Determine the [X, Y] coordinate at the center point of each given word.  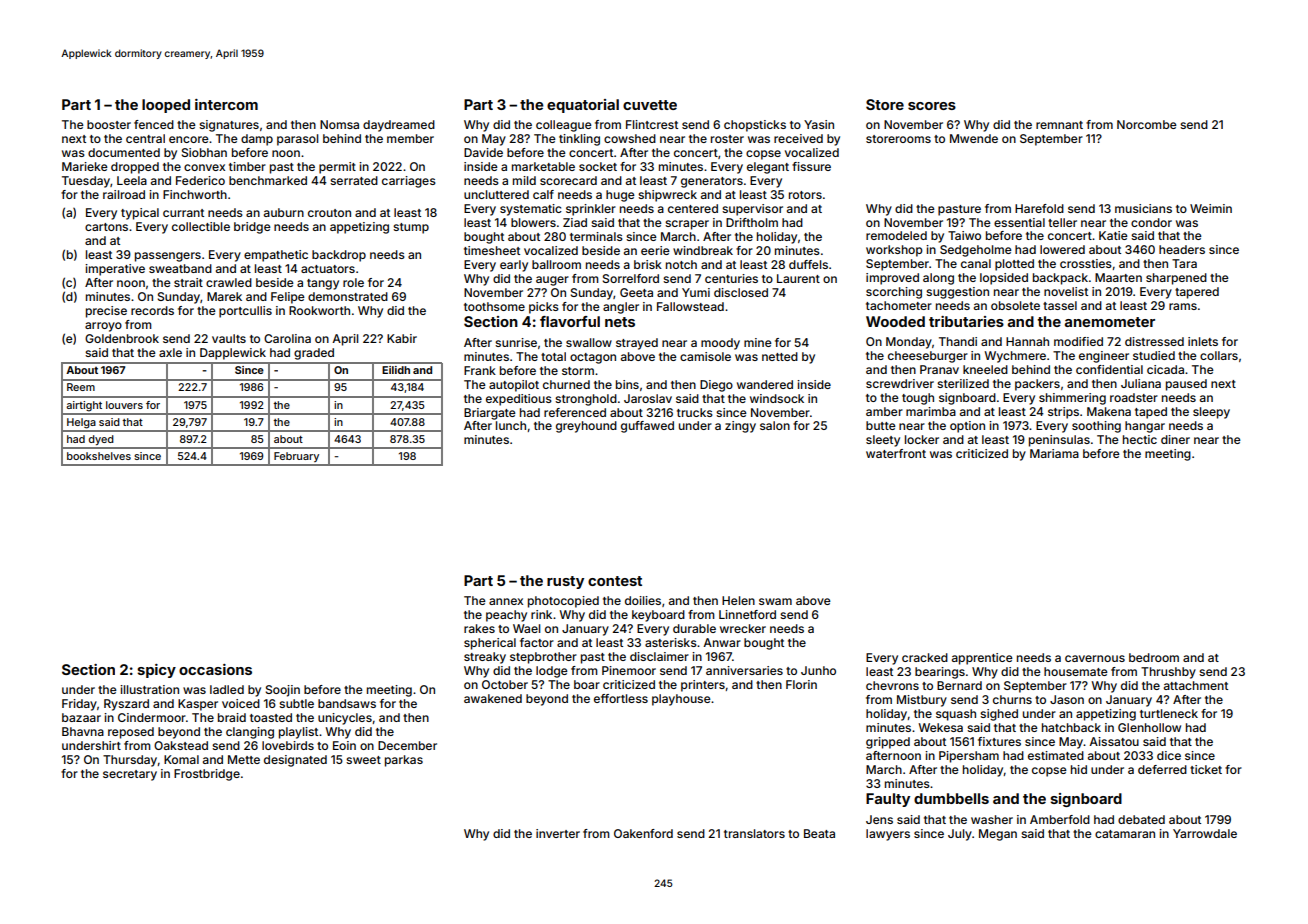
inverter [558, 833]
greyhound [586, 427]
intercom [226, 104]
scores [932, 106]
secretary [130, 775]
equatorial [583, 106]
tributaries [966, 321]
